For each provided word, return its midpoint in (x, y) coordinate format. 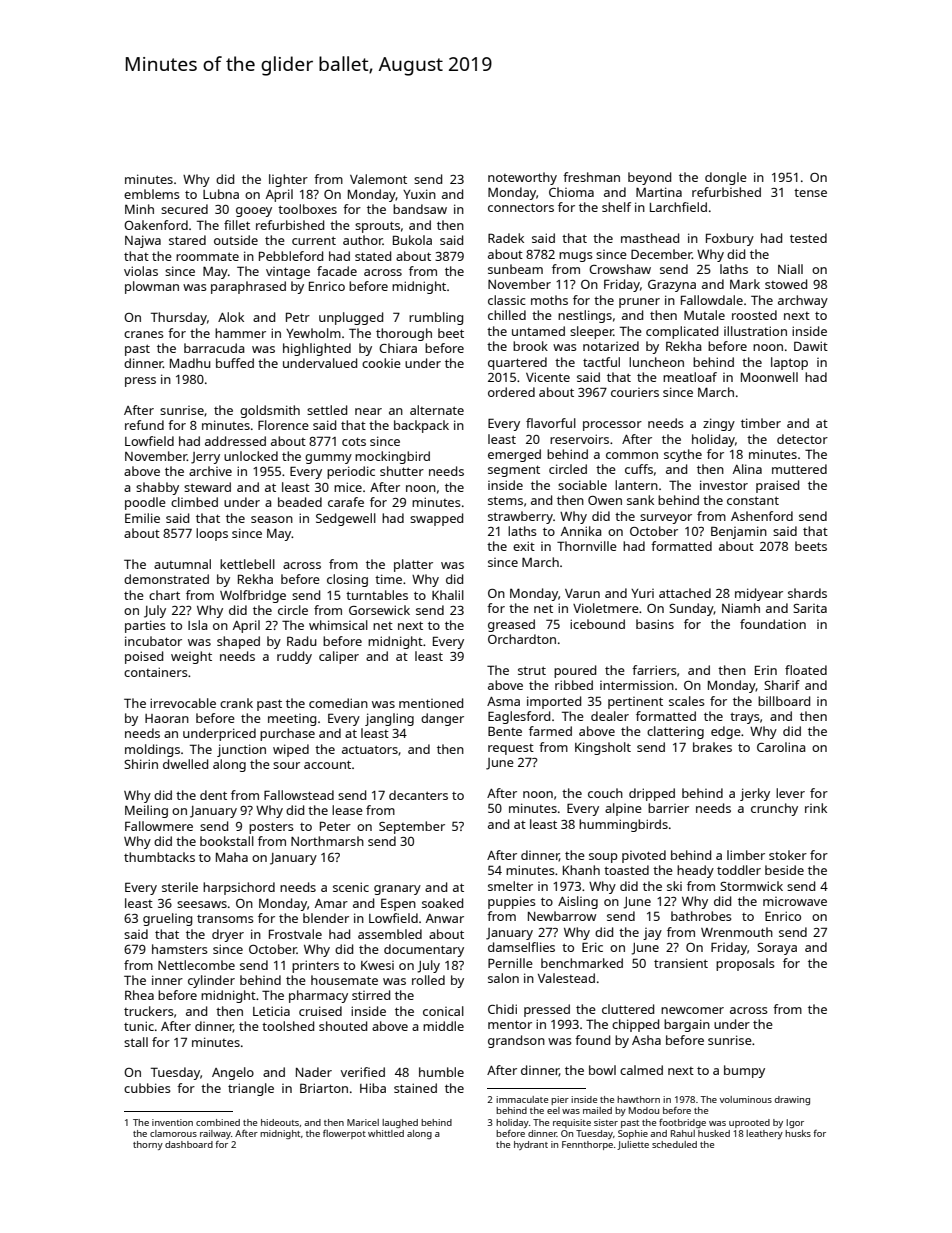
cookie (381, 363)
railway (215, 1134)
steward (207, 487)
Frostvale (295, 934)
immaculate (522, 1099)
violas (141, 271)
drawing (792, 1100)
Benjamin (739, 532)
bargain (687, 1025)
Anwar (445, 918)
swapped (436, 519)
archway (803, 301)
